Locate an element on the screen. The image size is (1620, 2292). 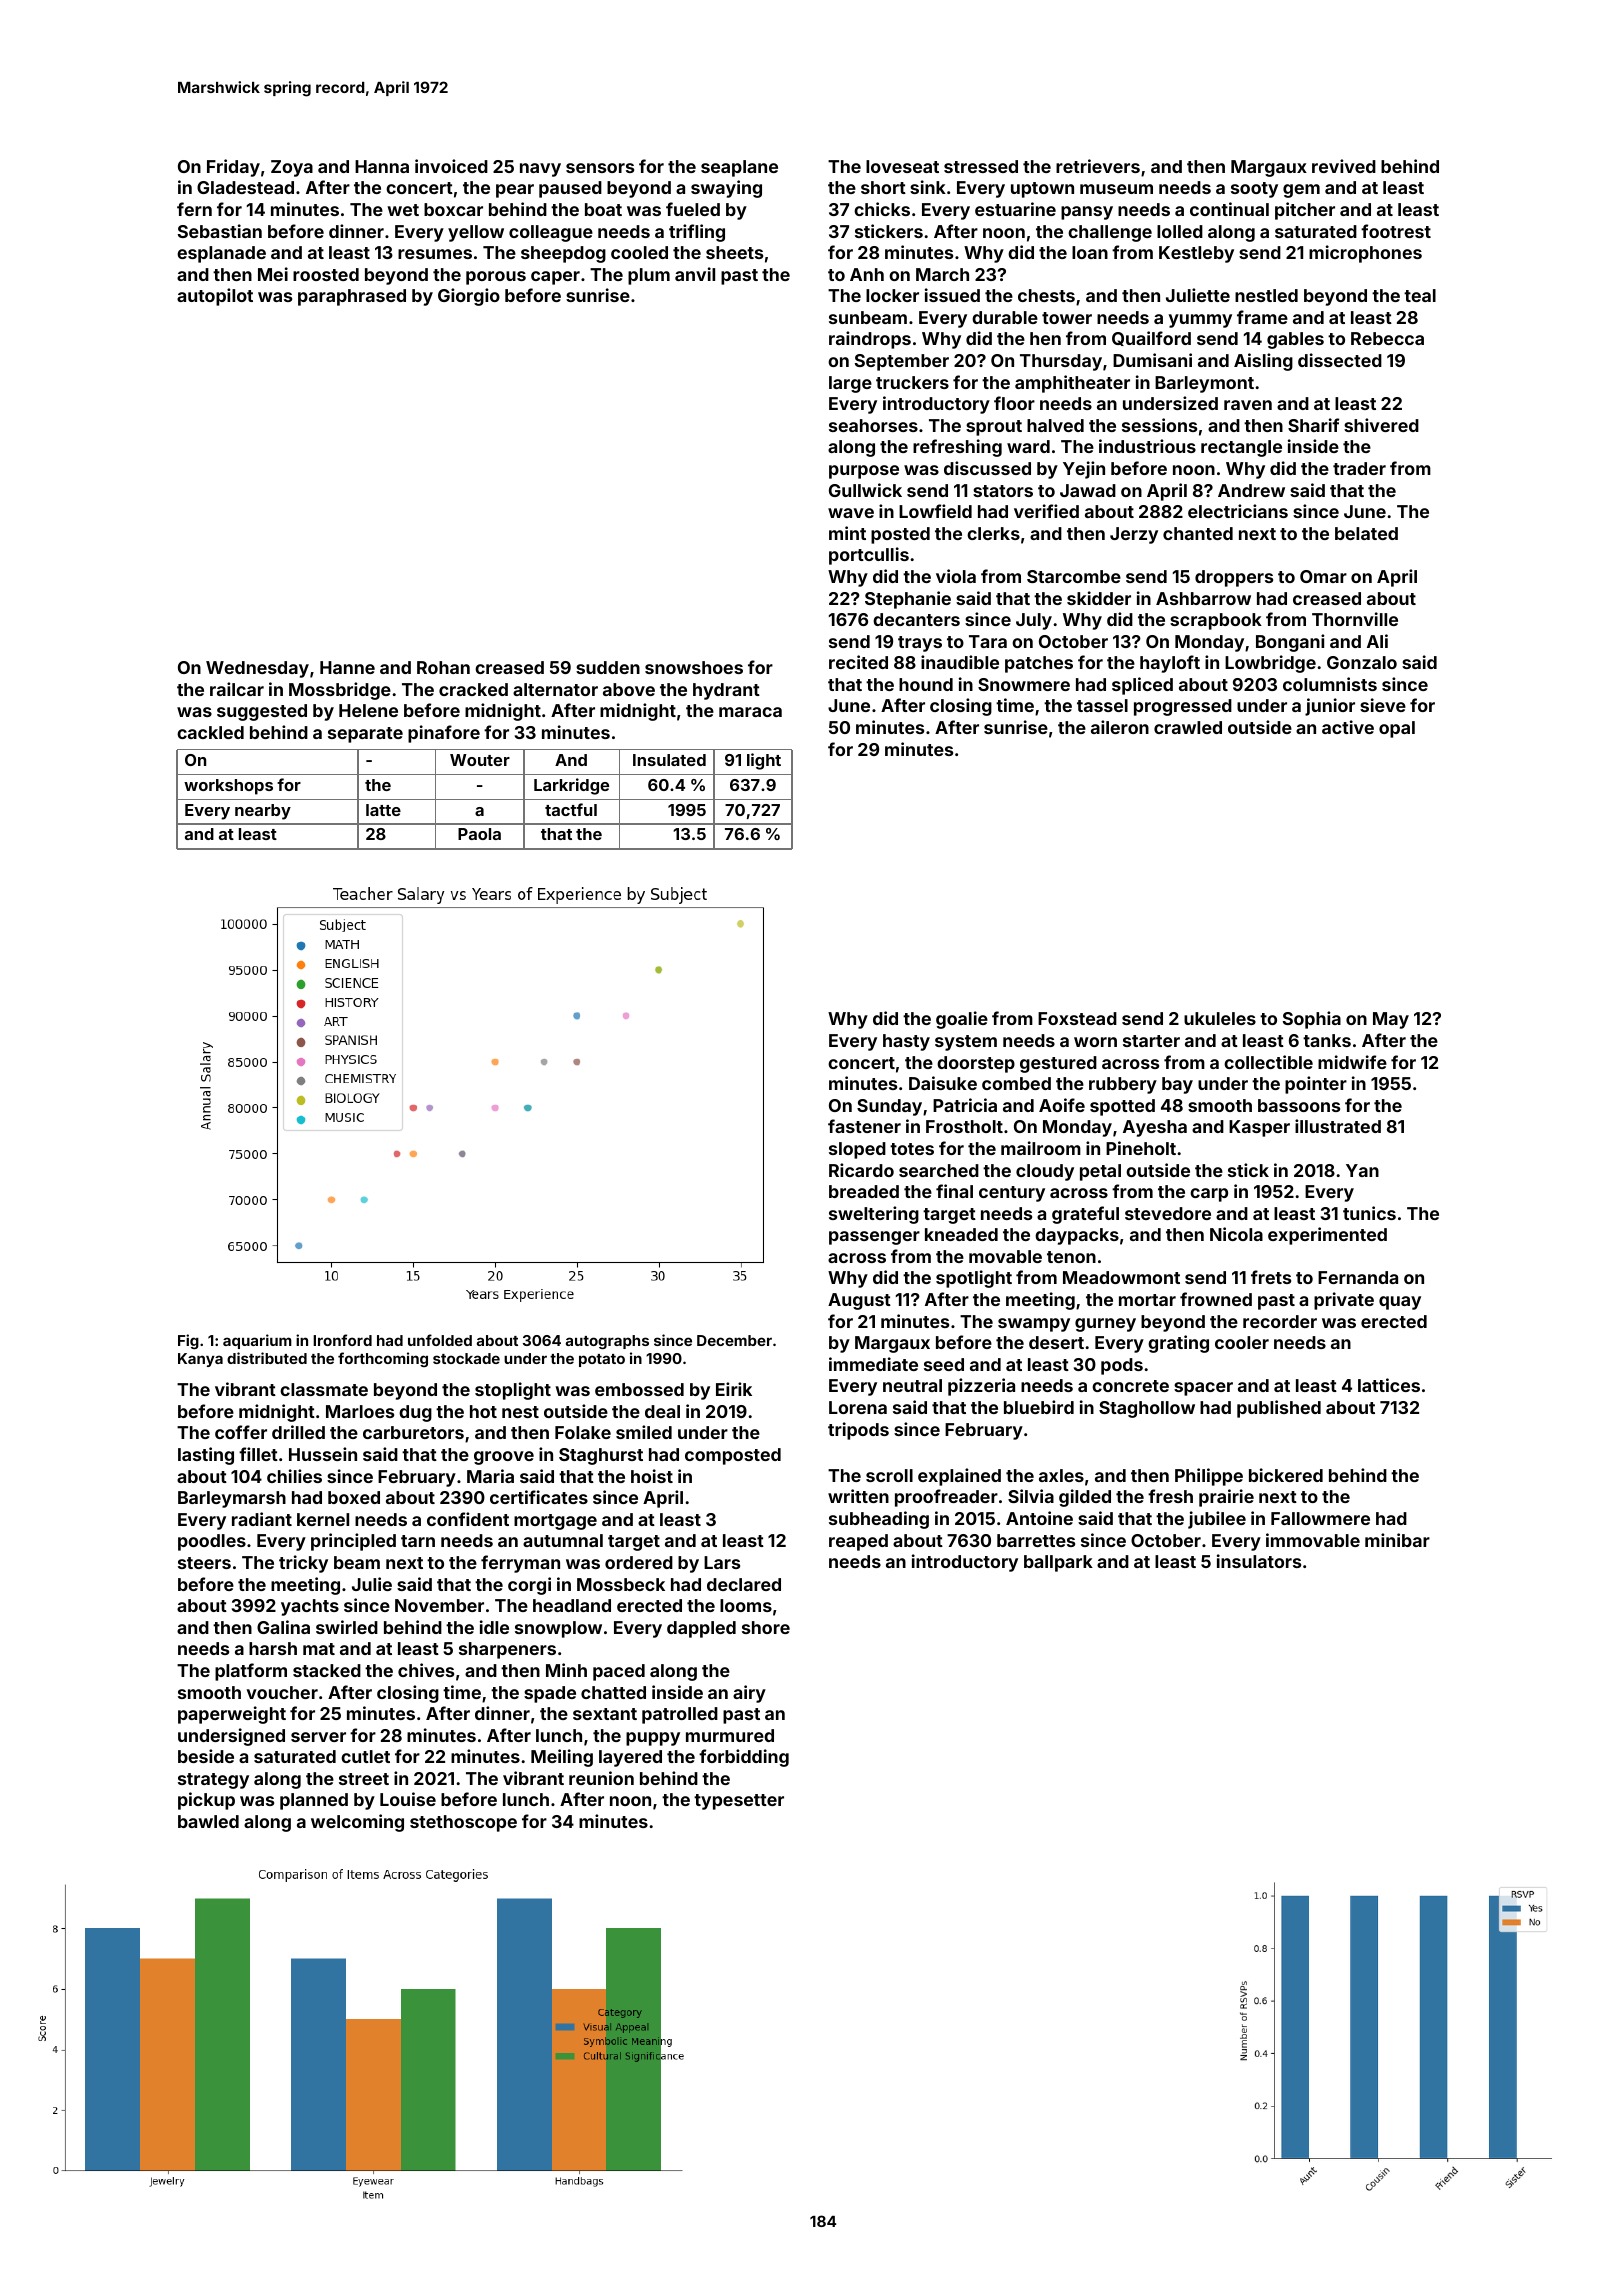
unfolded is located at coordinates (440, 1340).
